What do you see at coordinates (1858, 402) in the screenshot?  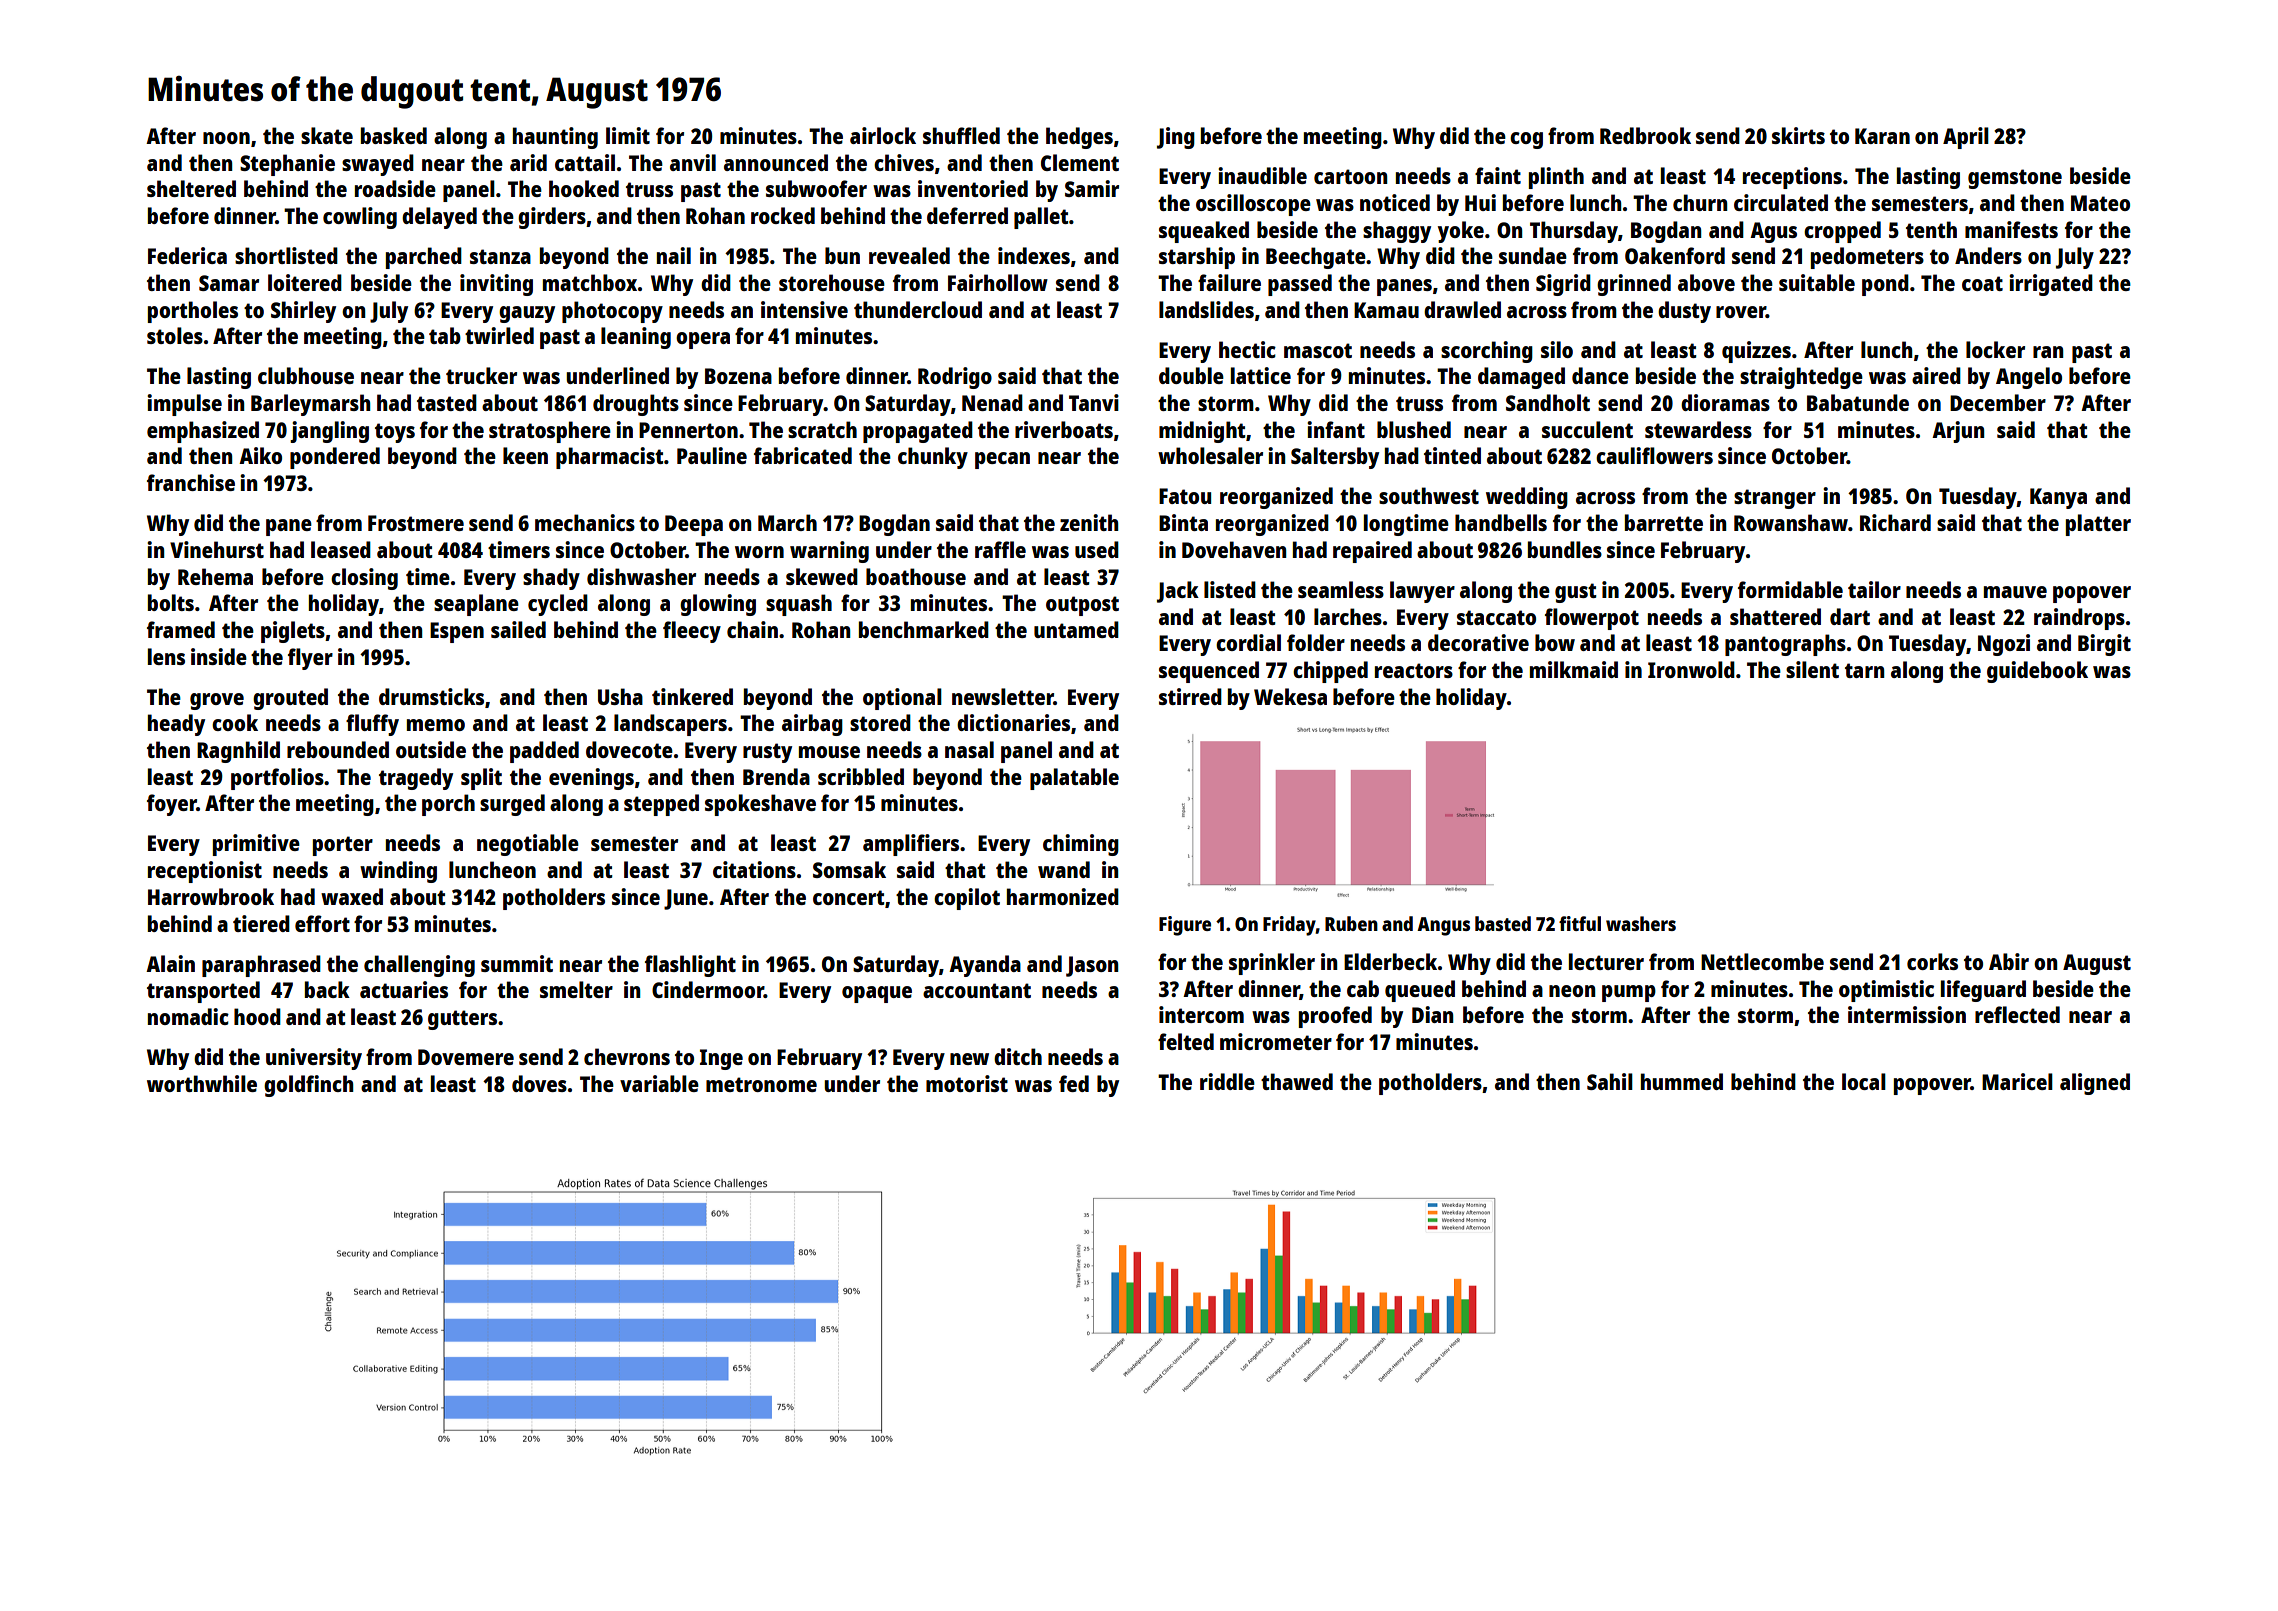 I see `Babatunde` at bounding box center [1858, 402].
